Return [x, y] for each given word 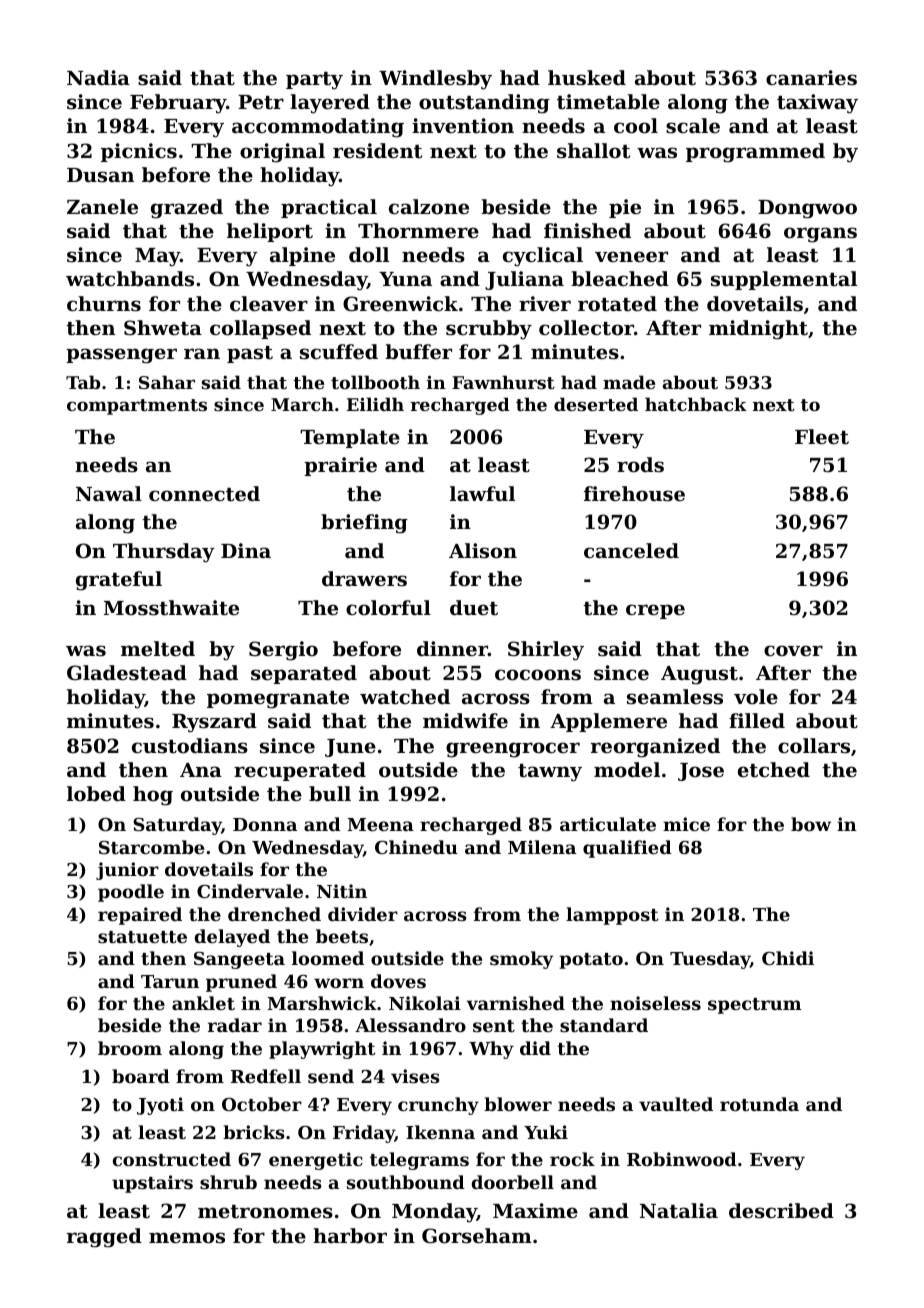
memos [187, 1238]
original [282, 153]
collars [814, 746]
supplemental [784, 280]
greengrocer [513, 750]
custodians [190, 746]
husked [587, 77]
